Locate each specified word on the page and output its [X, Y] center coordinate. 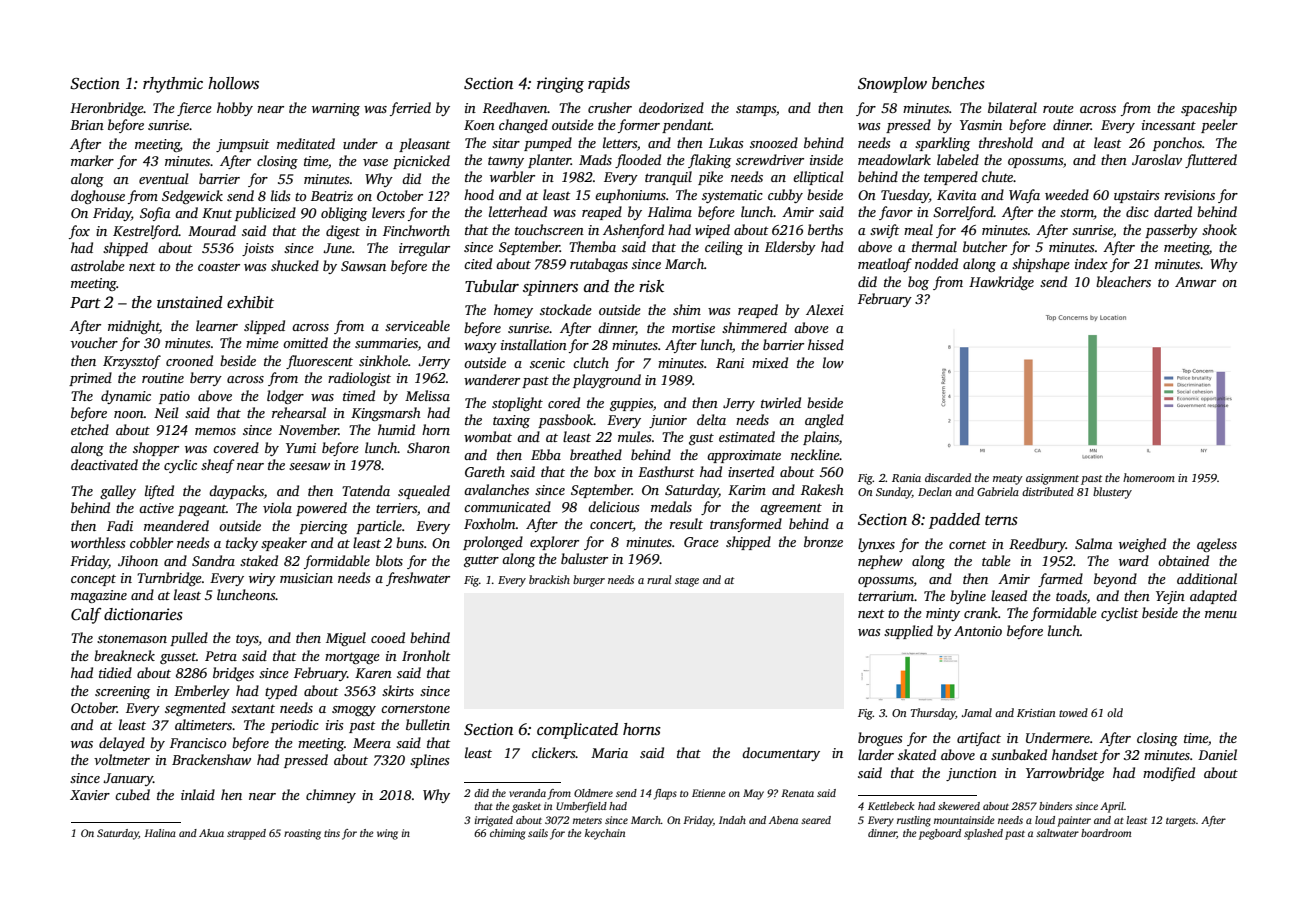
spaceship [1209, 109]
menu [1221, 614]
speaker [284, 544]
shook [1219, 229]
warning [336, 109]
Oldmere [593, 793]
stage [687, 582]
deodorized [671, 107]
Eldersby [790, 248]
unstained [190, 302]
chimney [331, 796]
